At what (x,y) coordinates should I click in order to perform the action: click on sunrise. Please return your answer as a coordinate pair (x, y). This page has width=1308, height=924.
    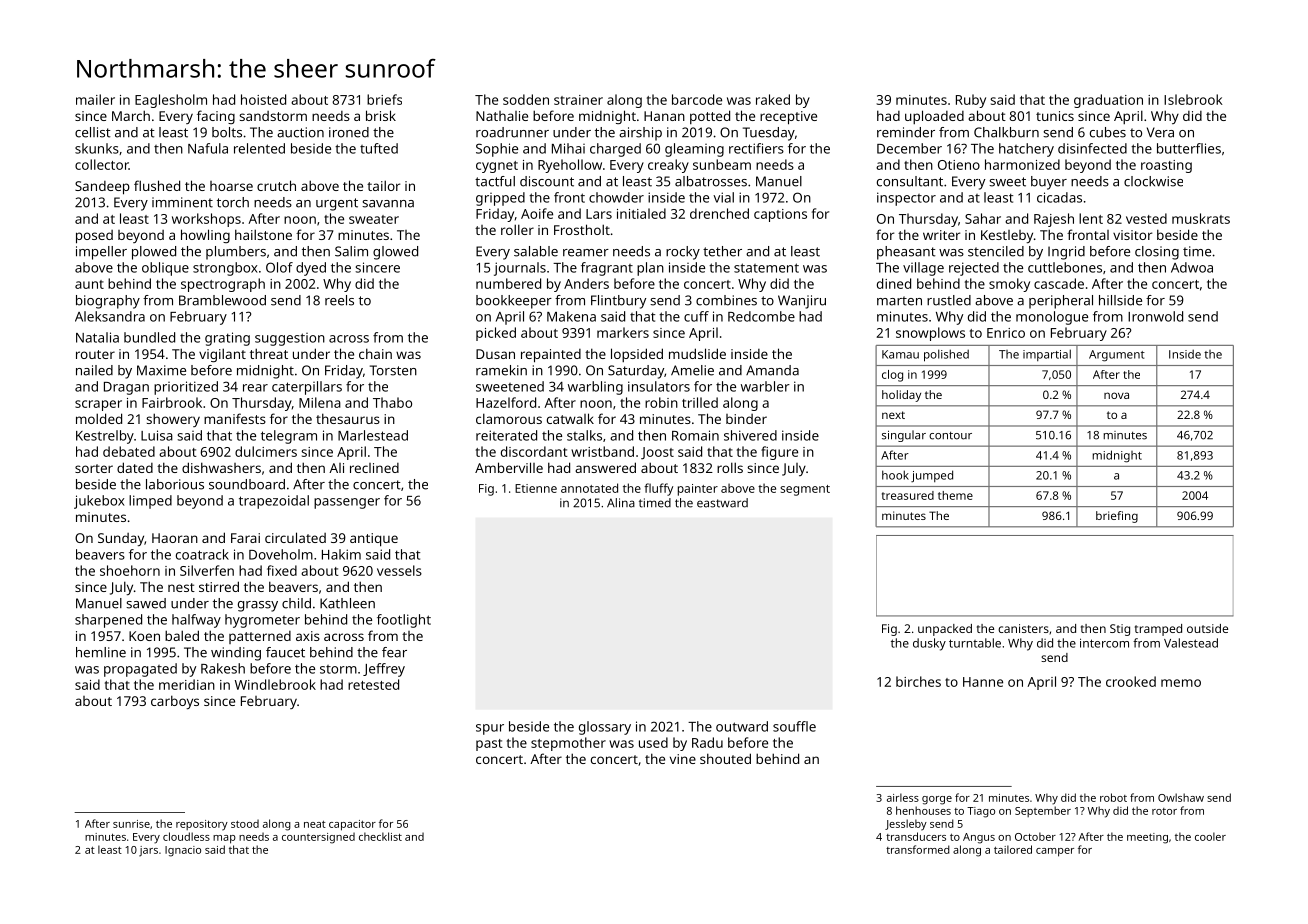
    Looking at the image, I should click on (131, 824).
